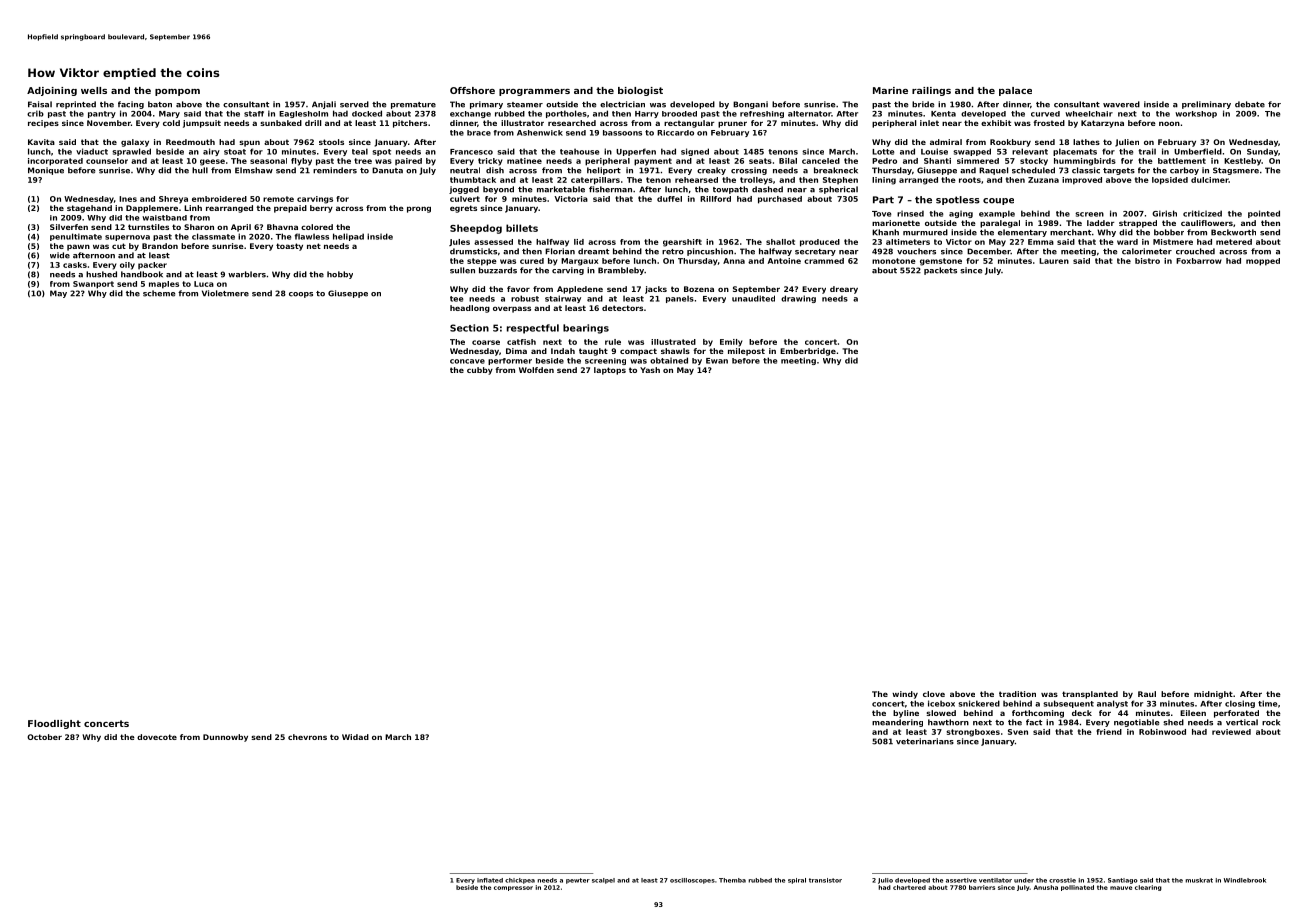 The width and height of the screenshot is (1308, 924). Describe the element at coordinates (1213, 695) in the screenshot. I see `midnight` at that location.
